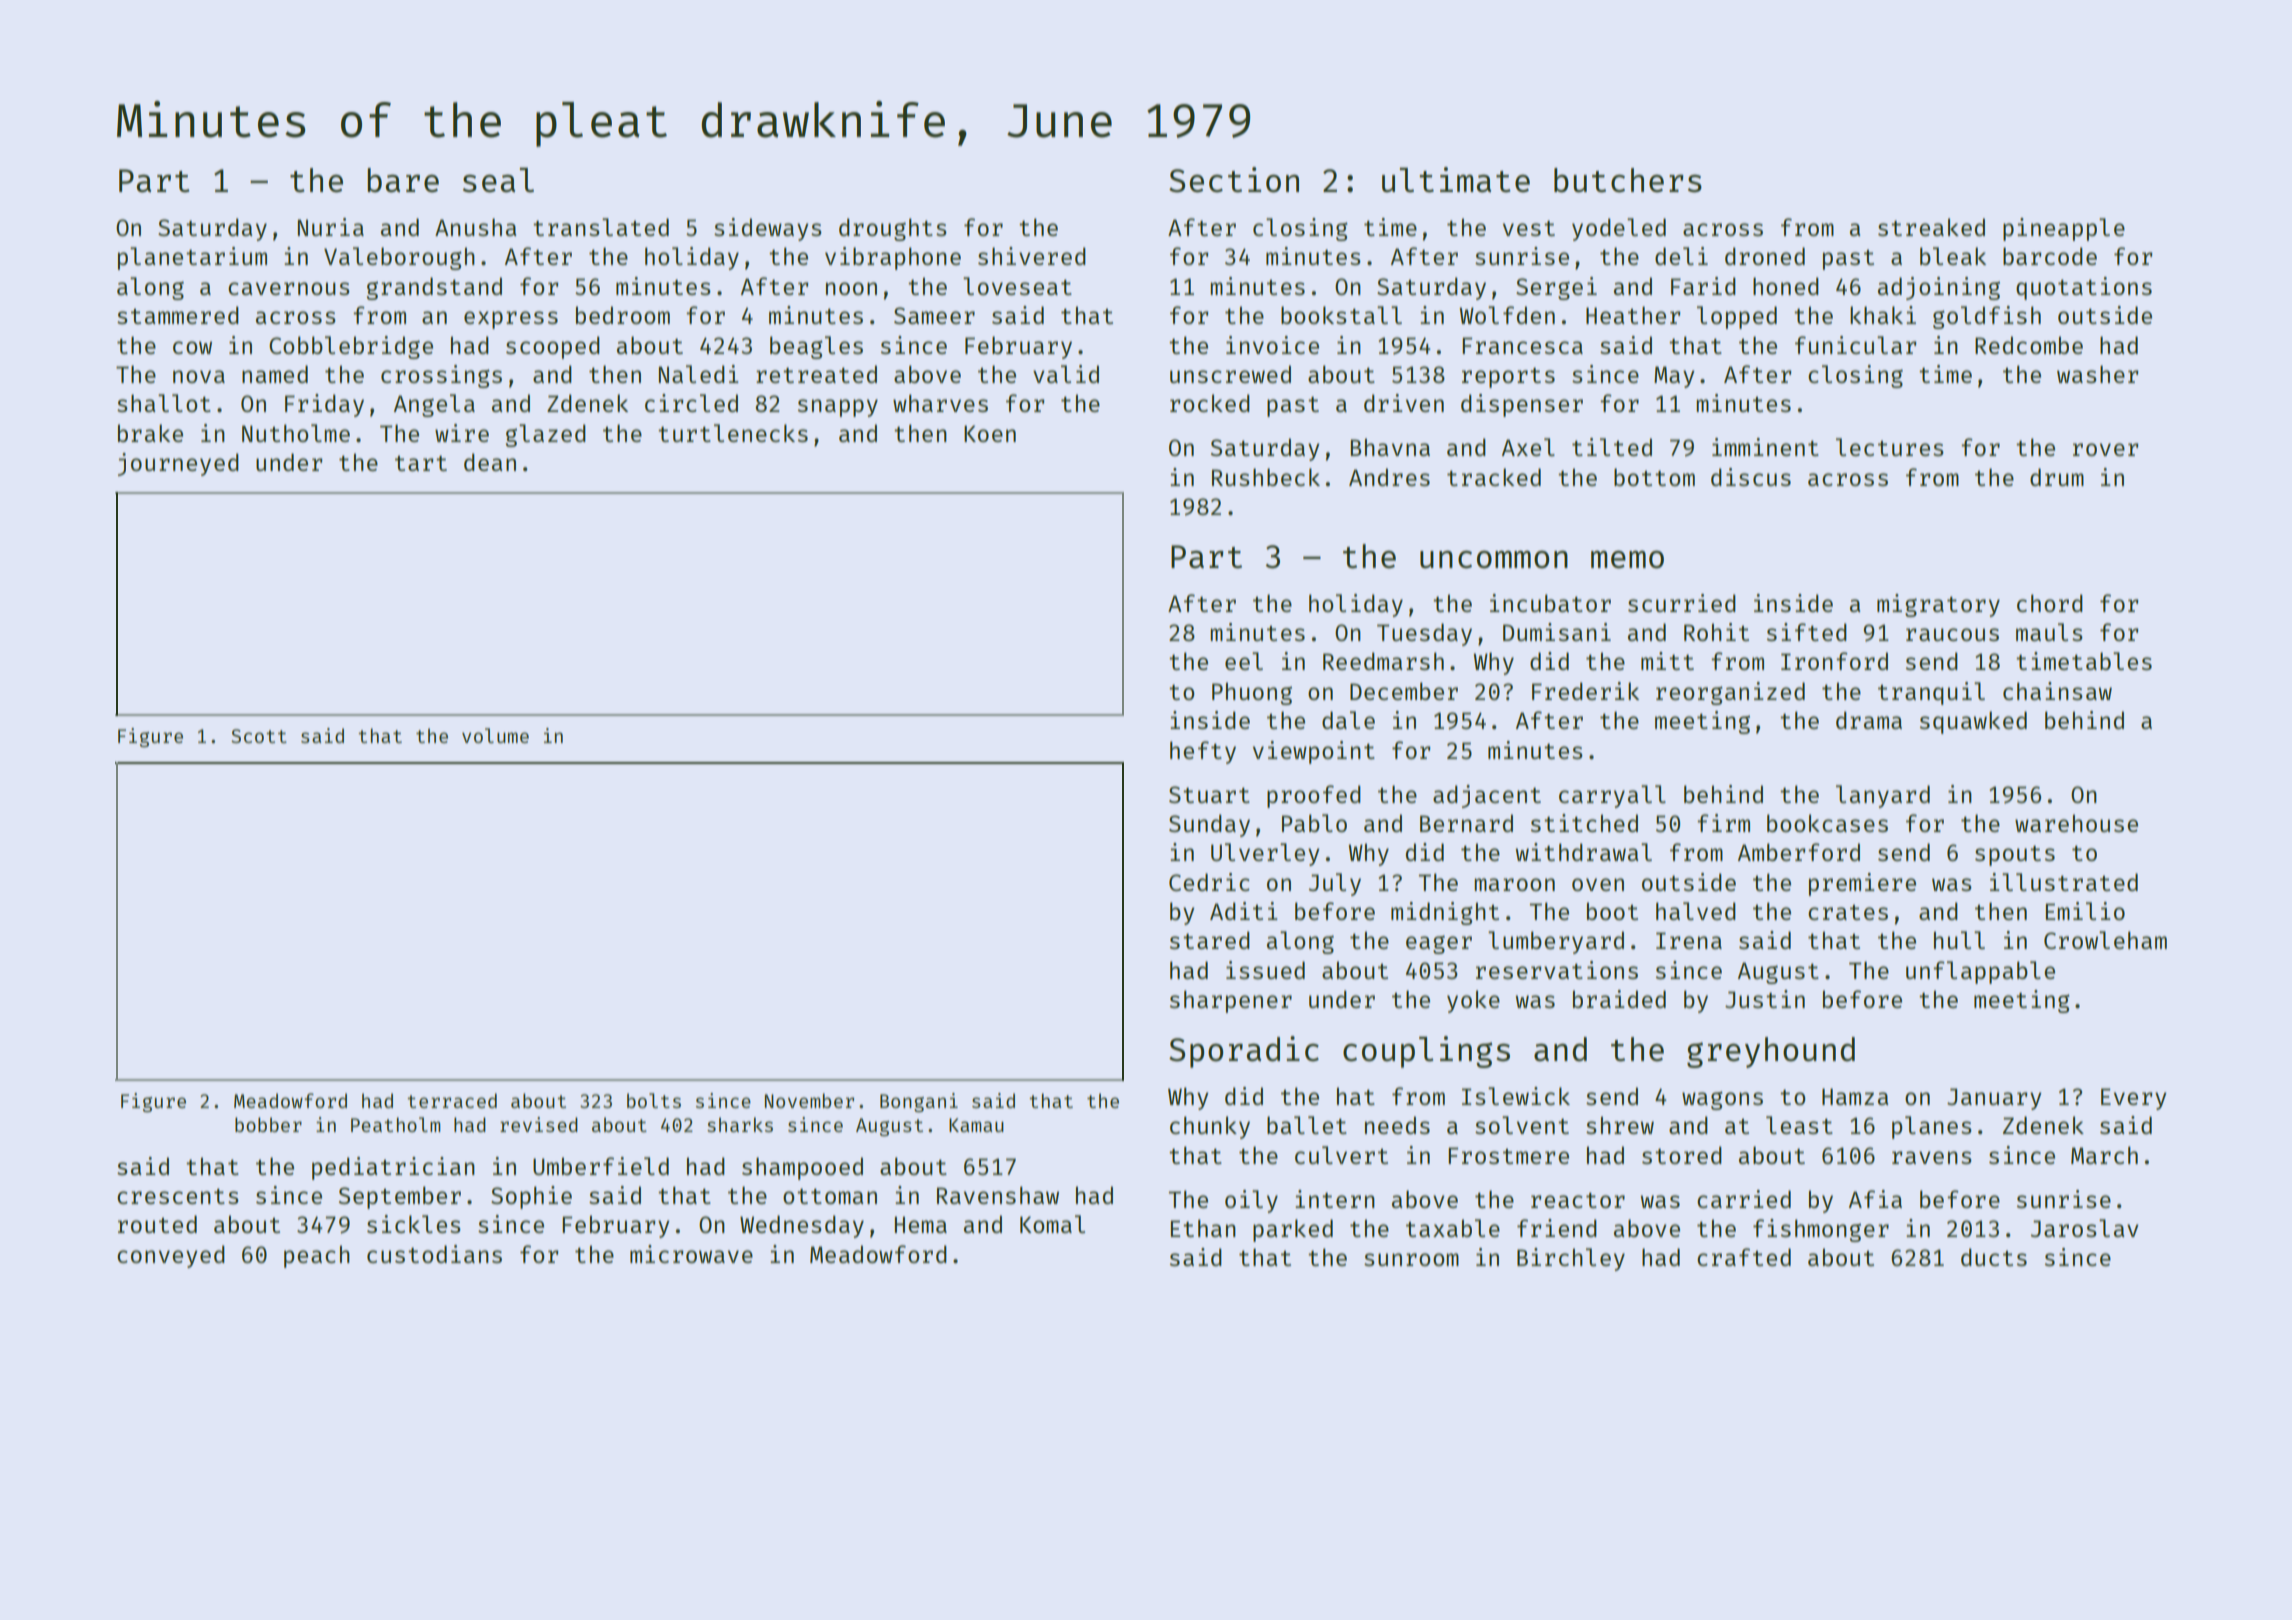 This screenshot has height=1620, width=2292. Describe the element at coordinates (1411, 1259) in the screenshot. I see `sunroom` at that location.
